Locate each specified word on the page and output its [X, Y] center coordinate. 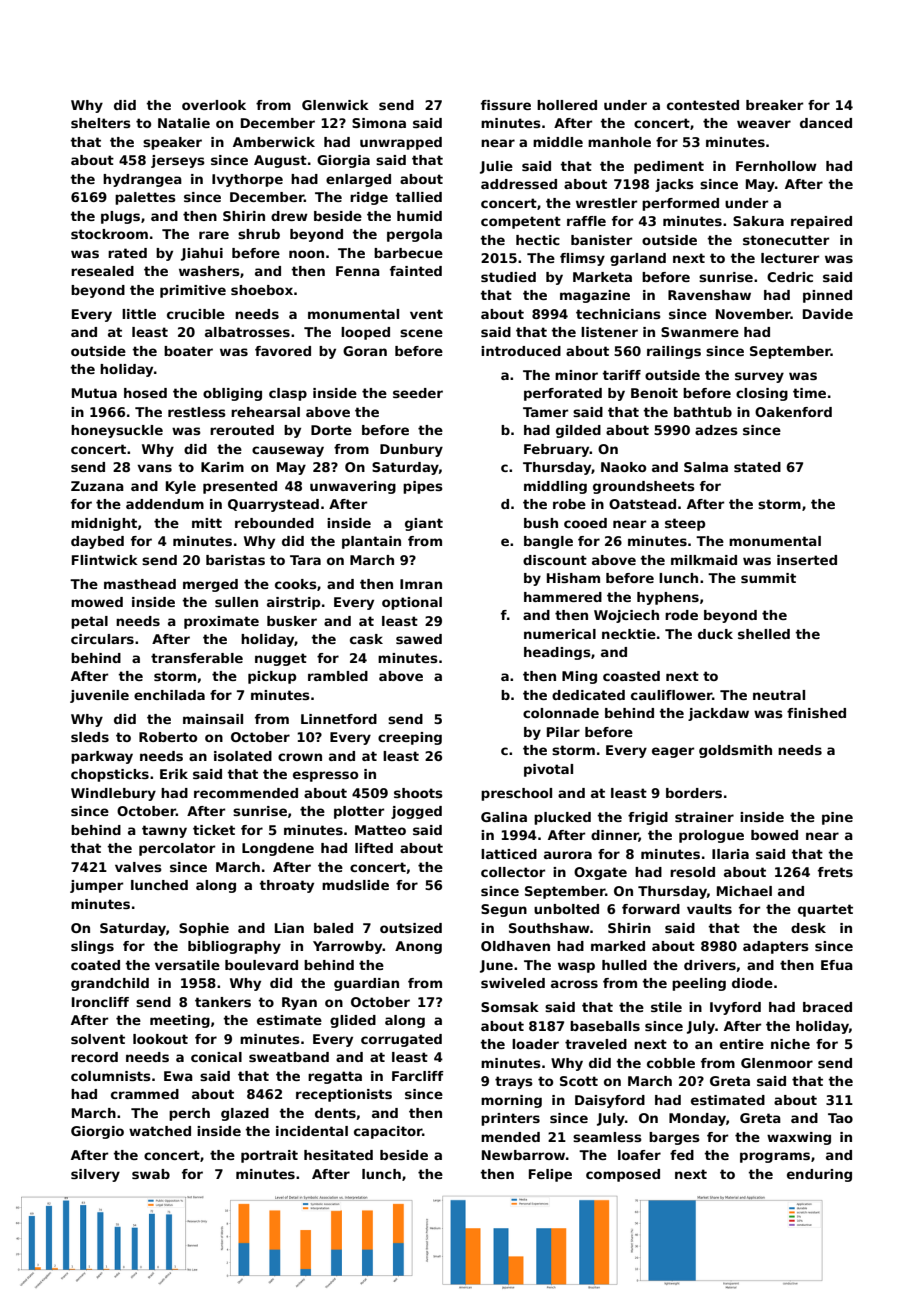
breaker [774, 105]
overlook [214, 105]
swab [151, 1174]
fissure [506, 105]
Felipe [550, 1175]
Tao [840, 1118]
